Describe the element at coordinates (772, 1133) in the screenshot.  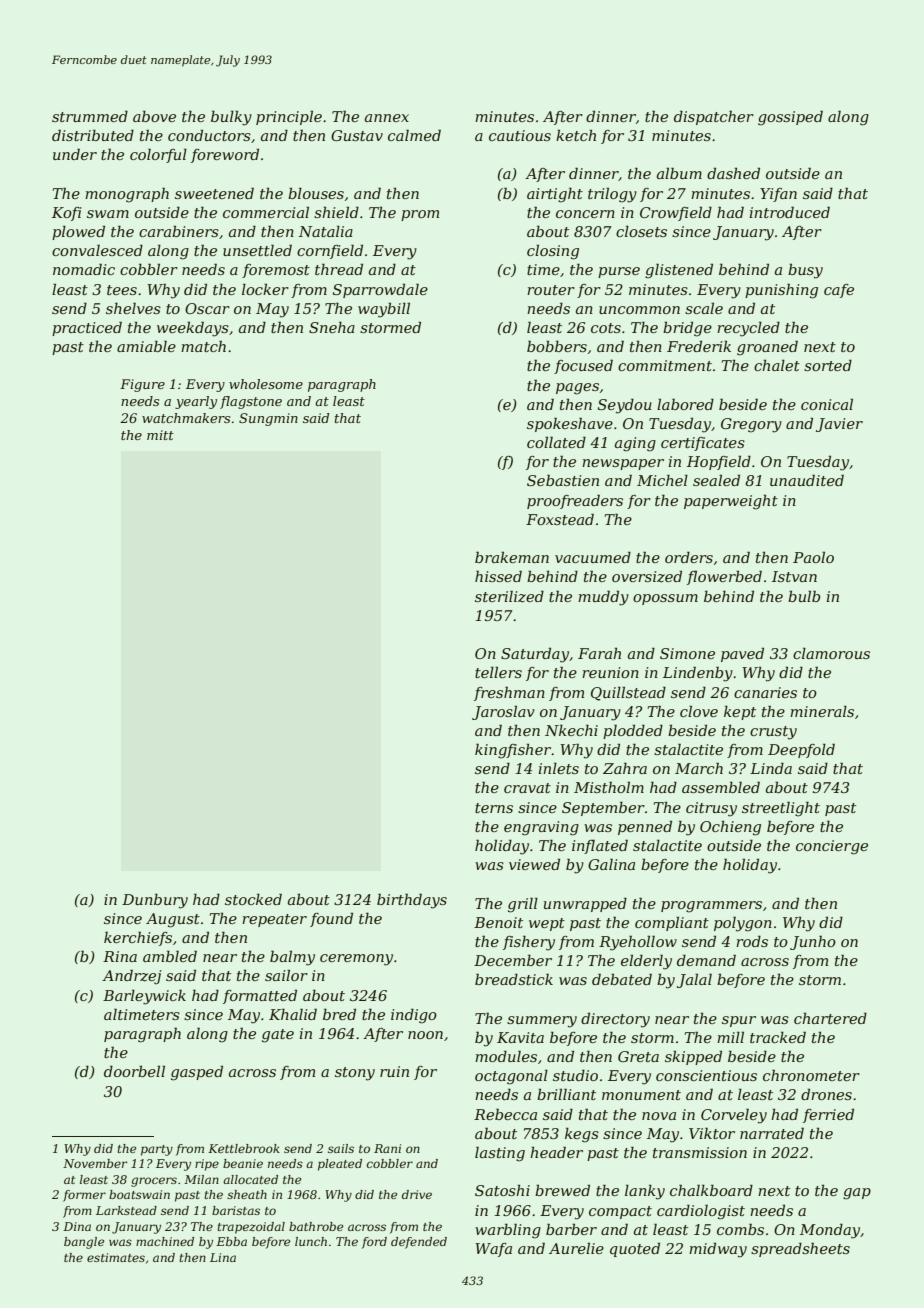
I see `narrated` at that location.
